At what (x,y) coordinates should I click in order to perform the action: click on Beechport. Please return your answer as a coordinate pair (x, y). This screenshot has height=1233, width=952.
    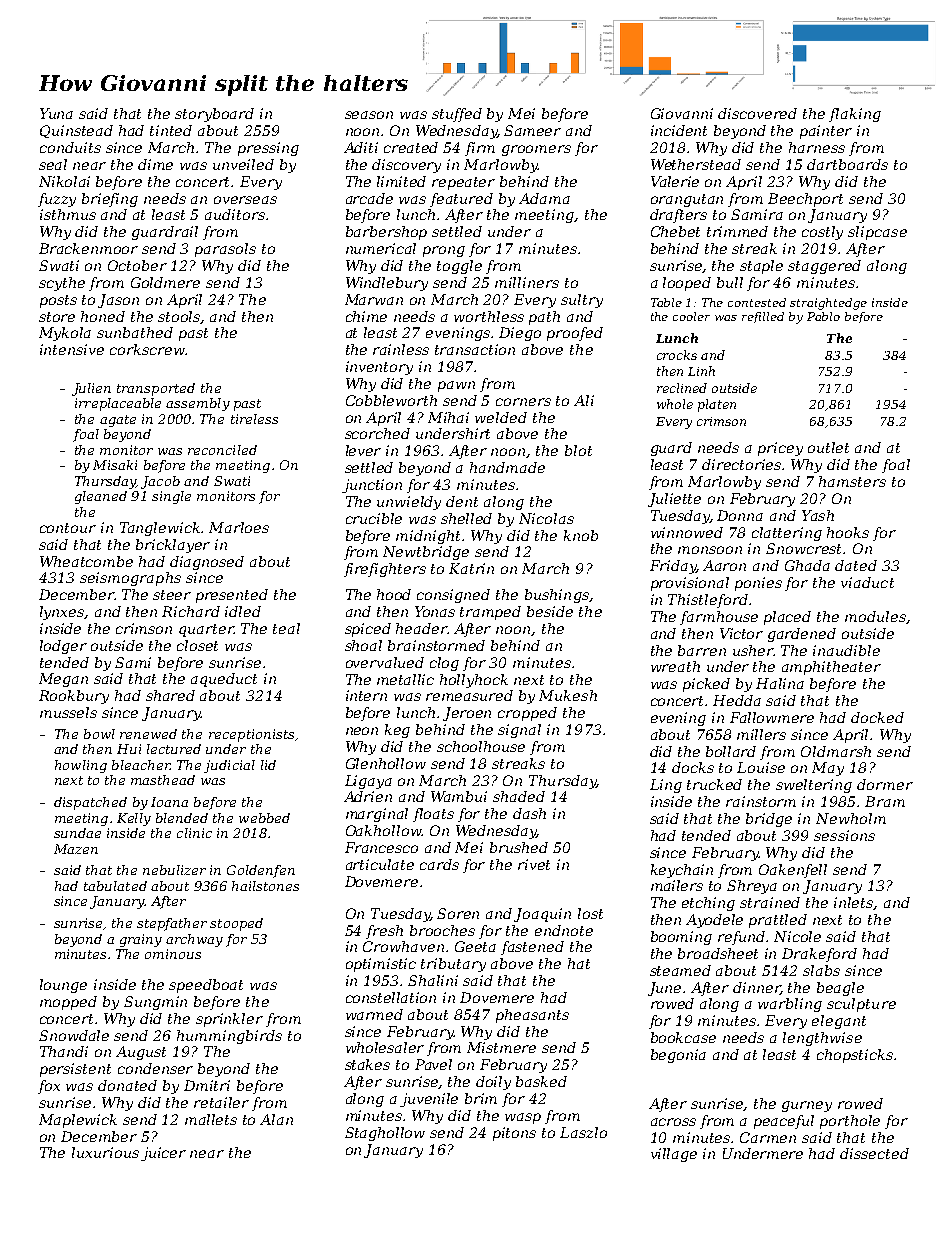
    Looking at the image, I should click on (805, 200).
